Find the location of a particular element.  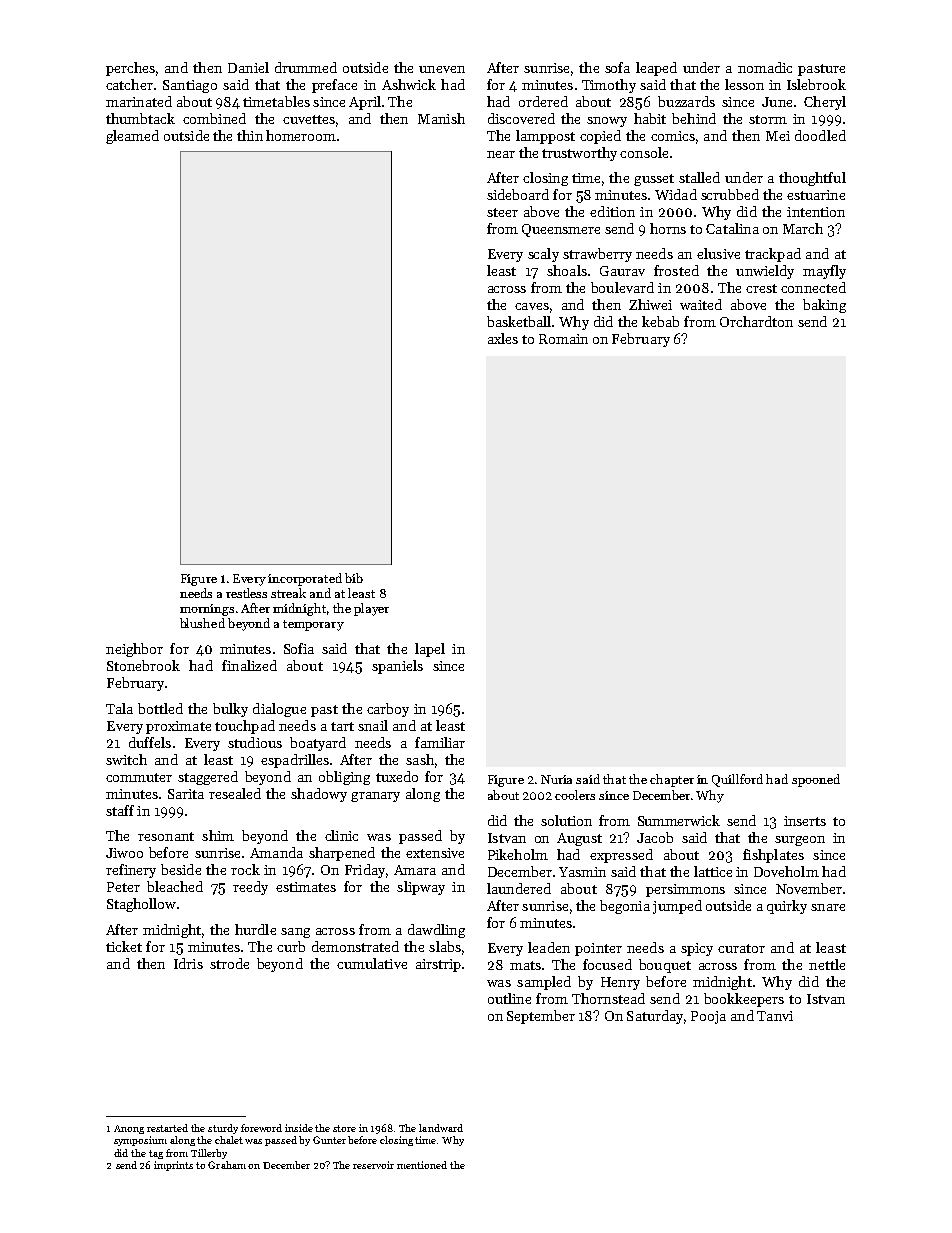

familiar is located at coordinates (440, 742).
